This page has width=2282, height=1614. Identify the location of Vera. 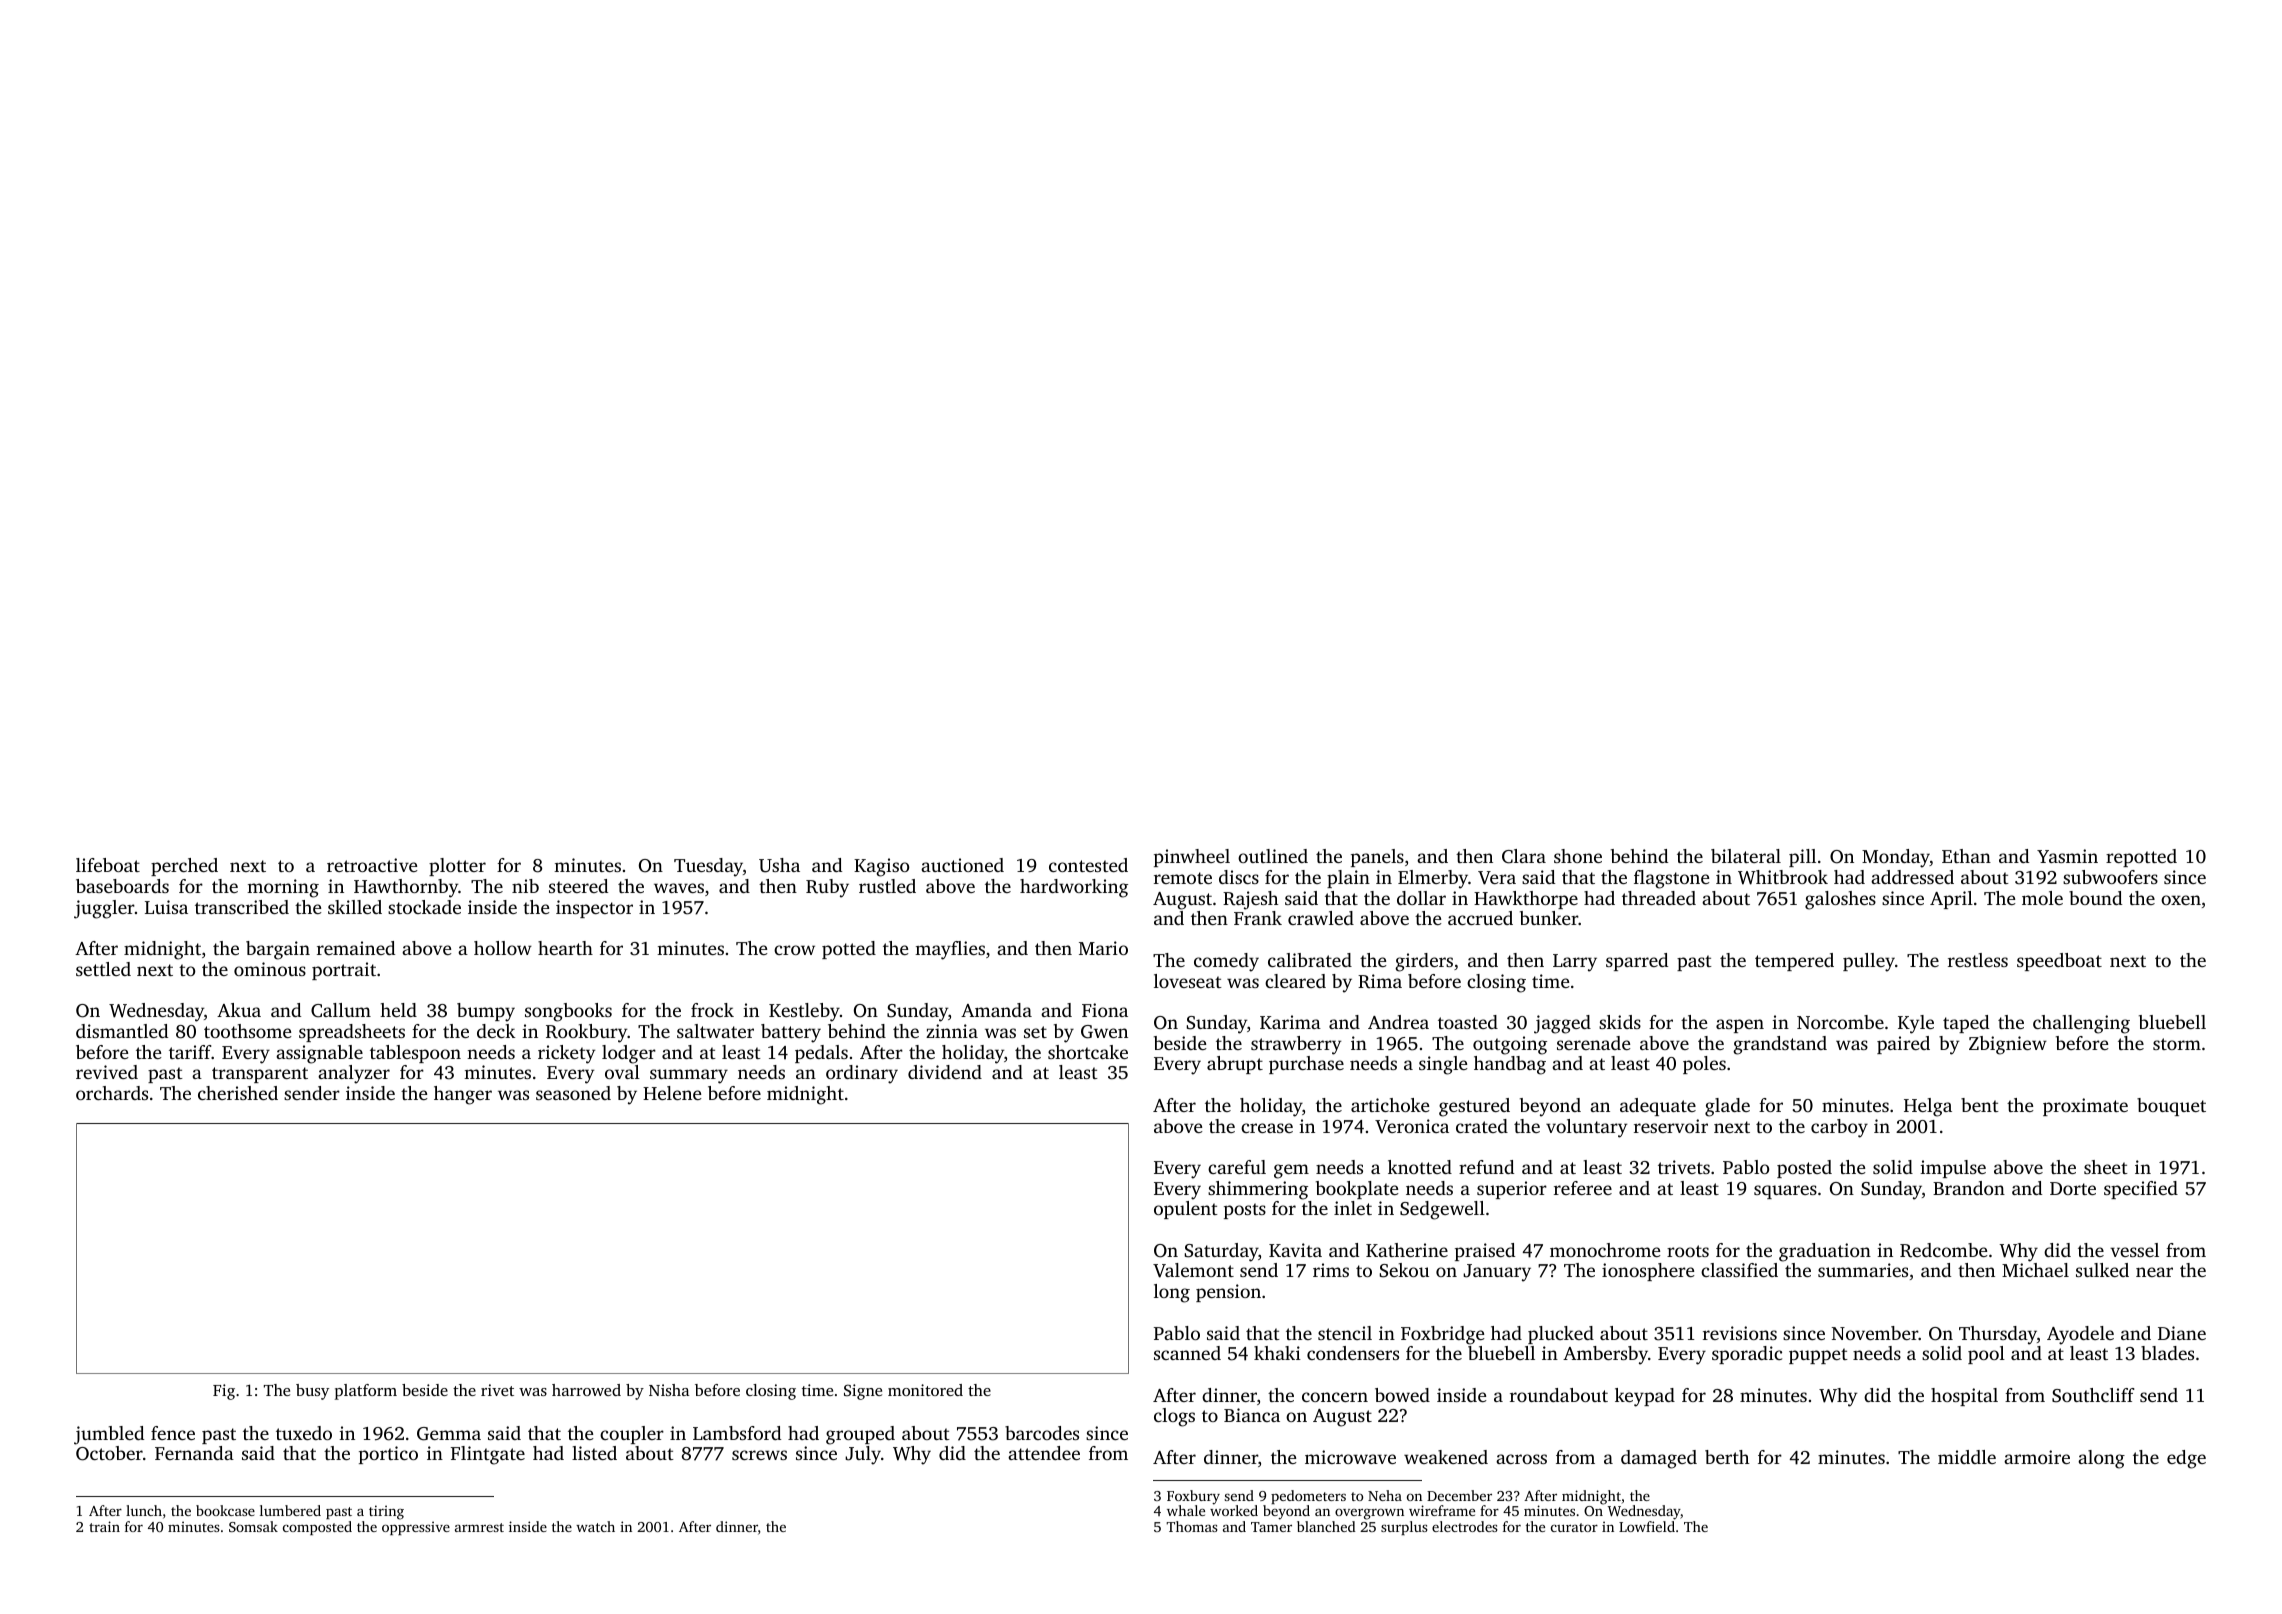
(1497, 878).
